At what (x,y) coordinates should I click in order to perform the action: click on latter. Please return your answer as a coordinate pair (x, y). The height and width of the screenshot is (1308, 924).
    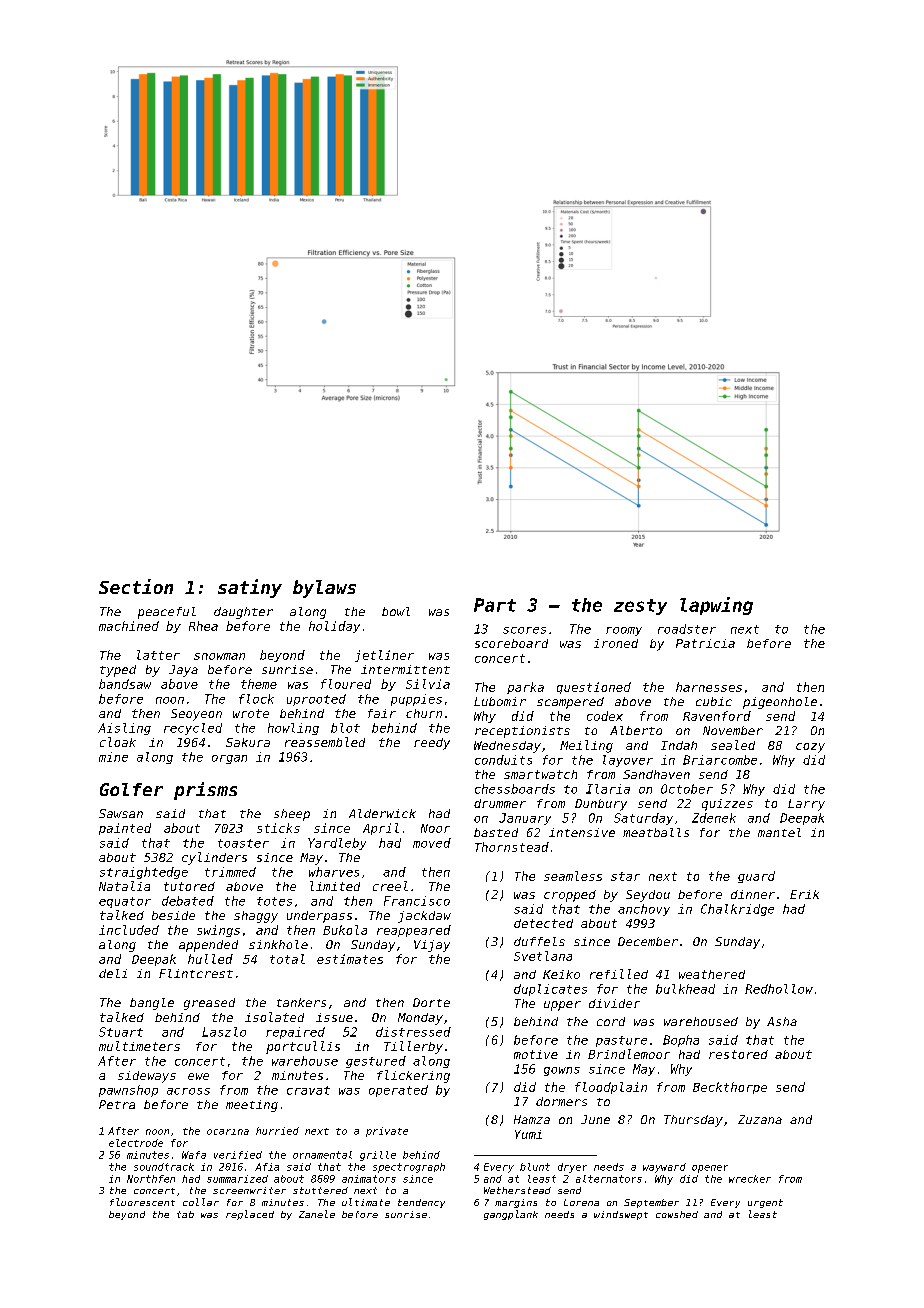
    Looking at the image, I should click on (158, 655).
